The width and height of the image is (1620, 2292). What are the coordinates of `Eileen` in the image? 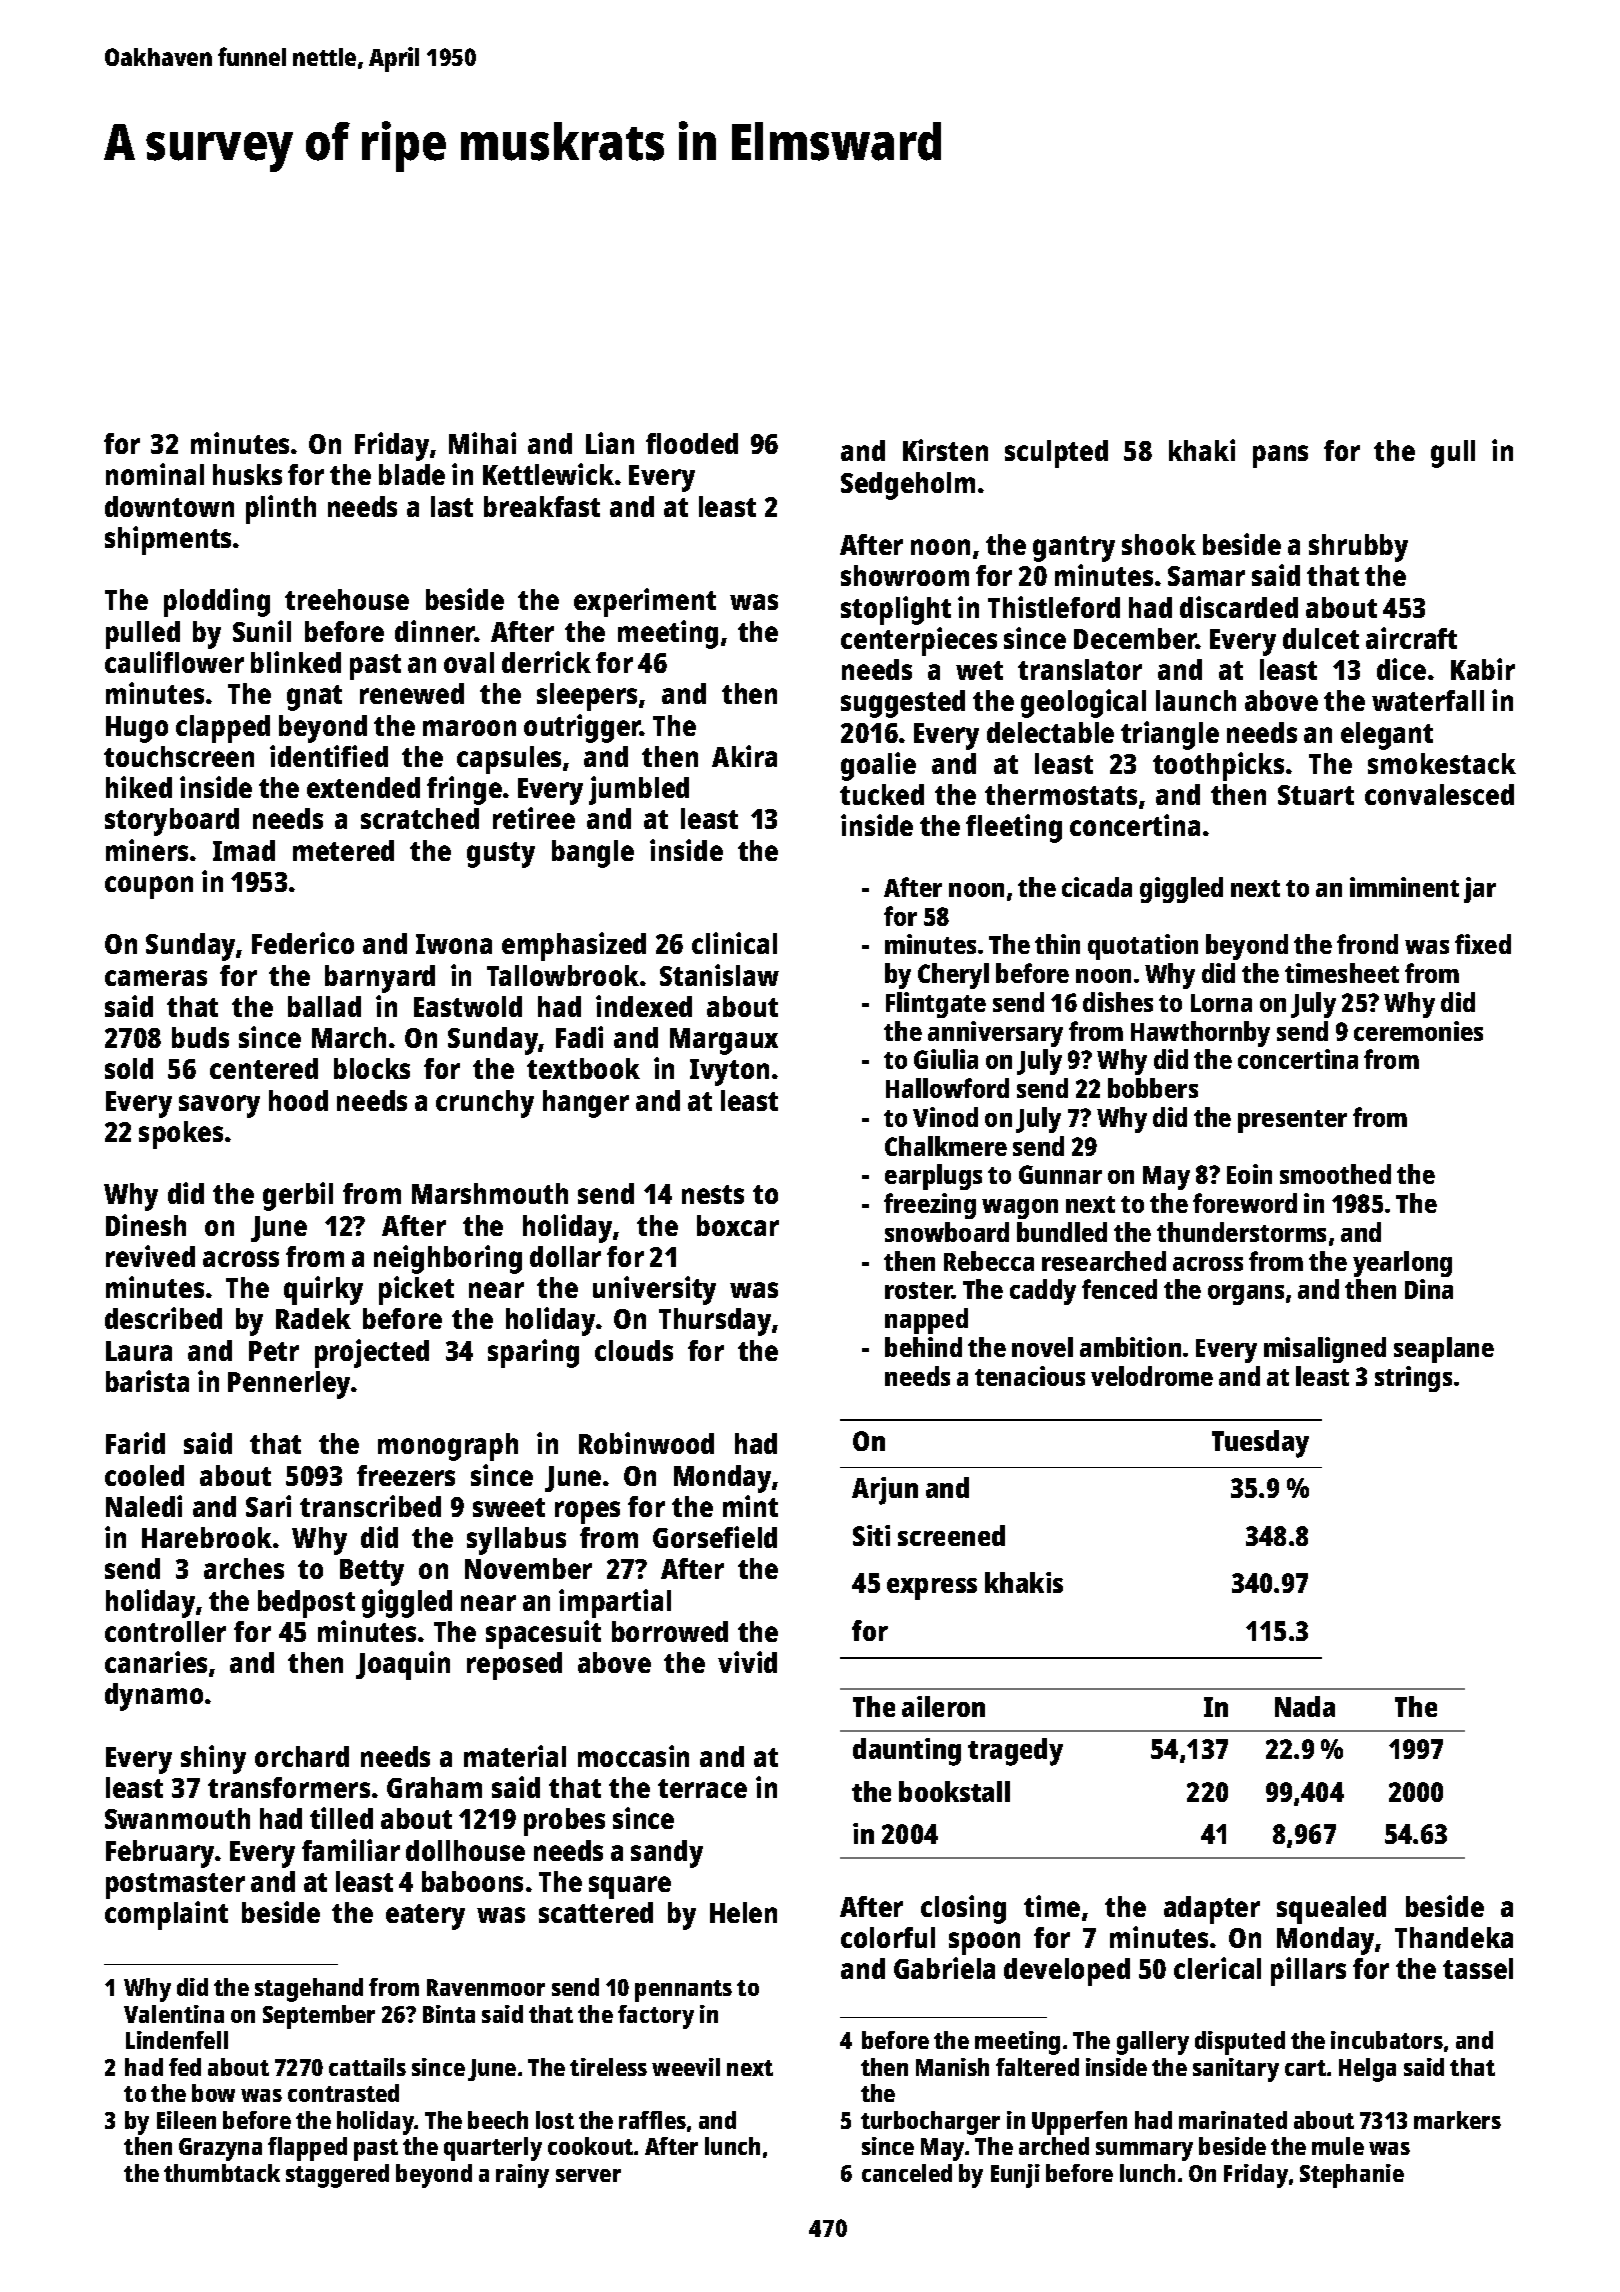 It's located at (186, 2120).
